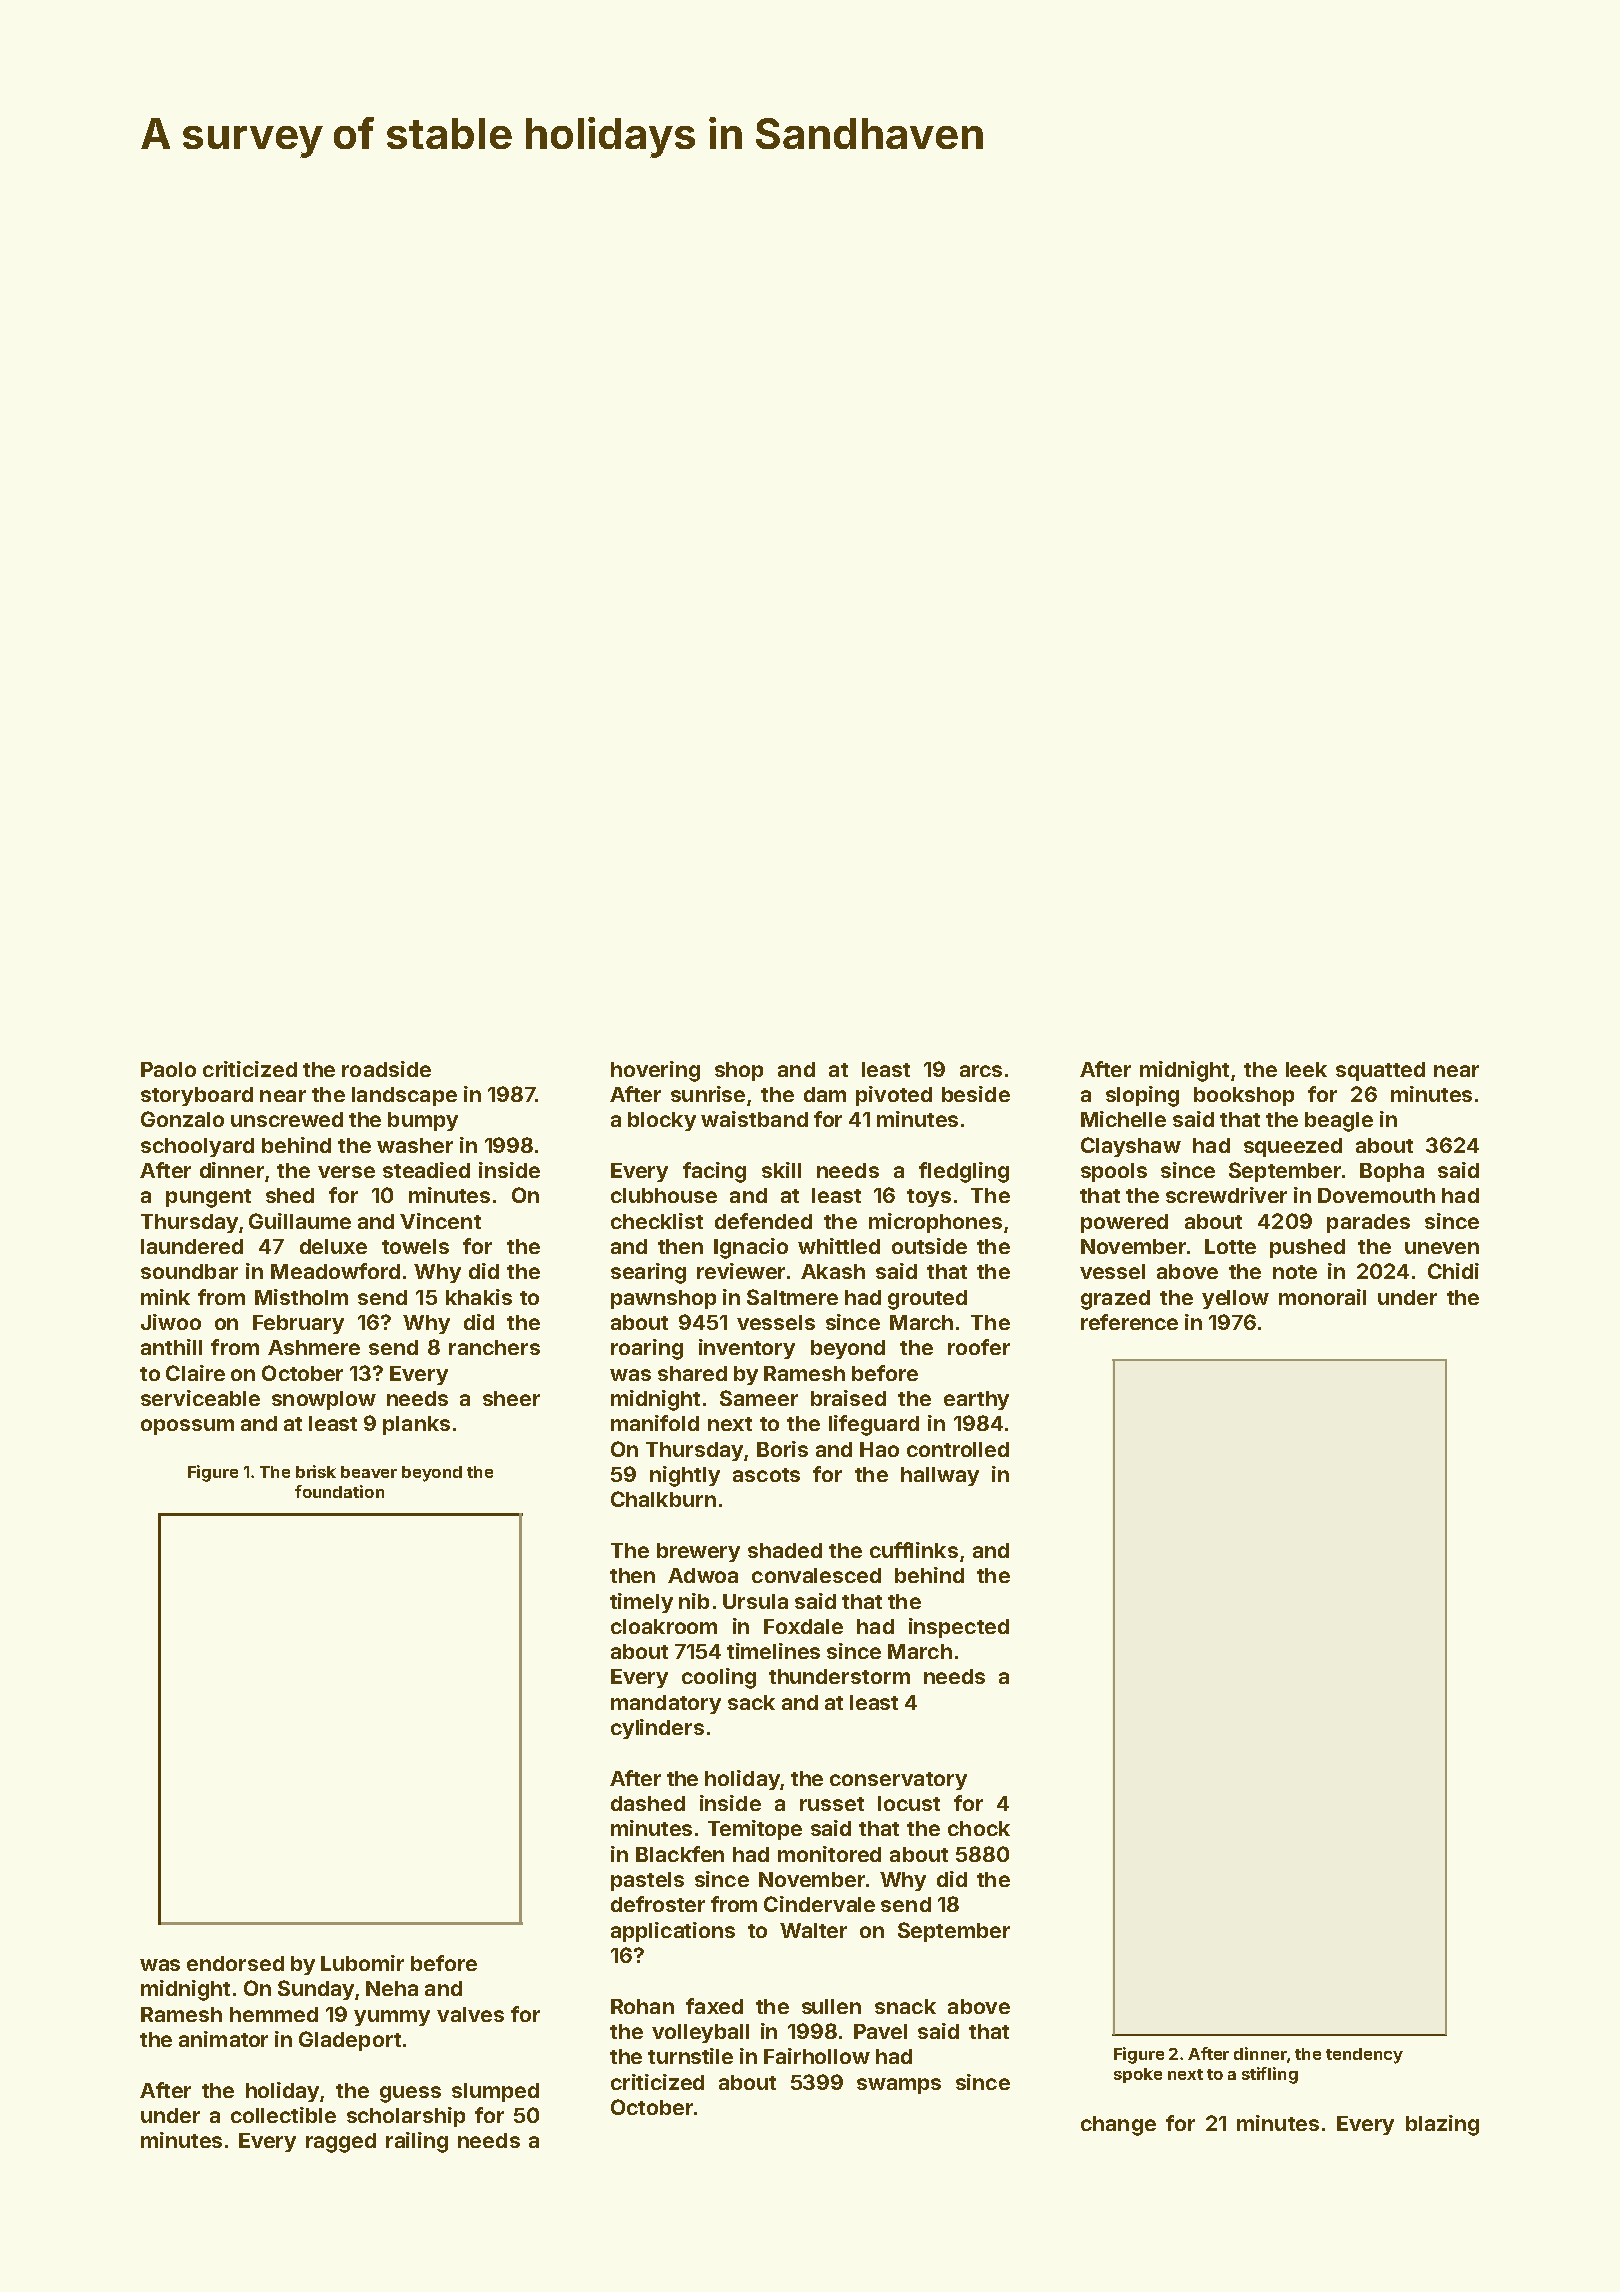 Image resolution: width=1620 pixels, height=2292 pixels. Describe the element at coordinates (647, 1881) in the image. I see `pastels` at that location.
